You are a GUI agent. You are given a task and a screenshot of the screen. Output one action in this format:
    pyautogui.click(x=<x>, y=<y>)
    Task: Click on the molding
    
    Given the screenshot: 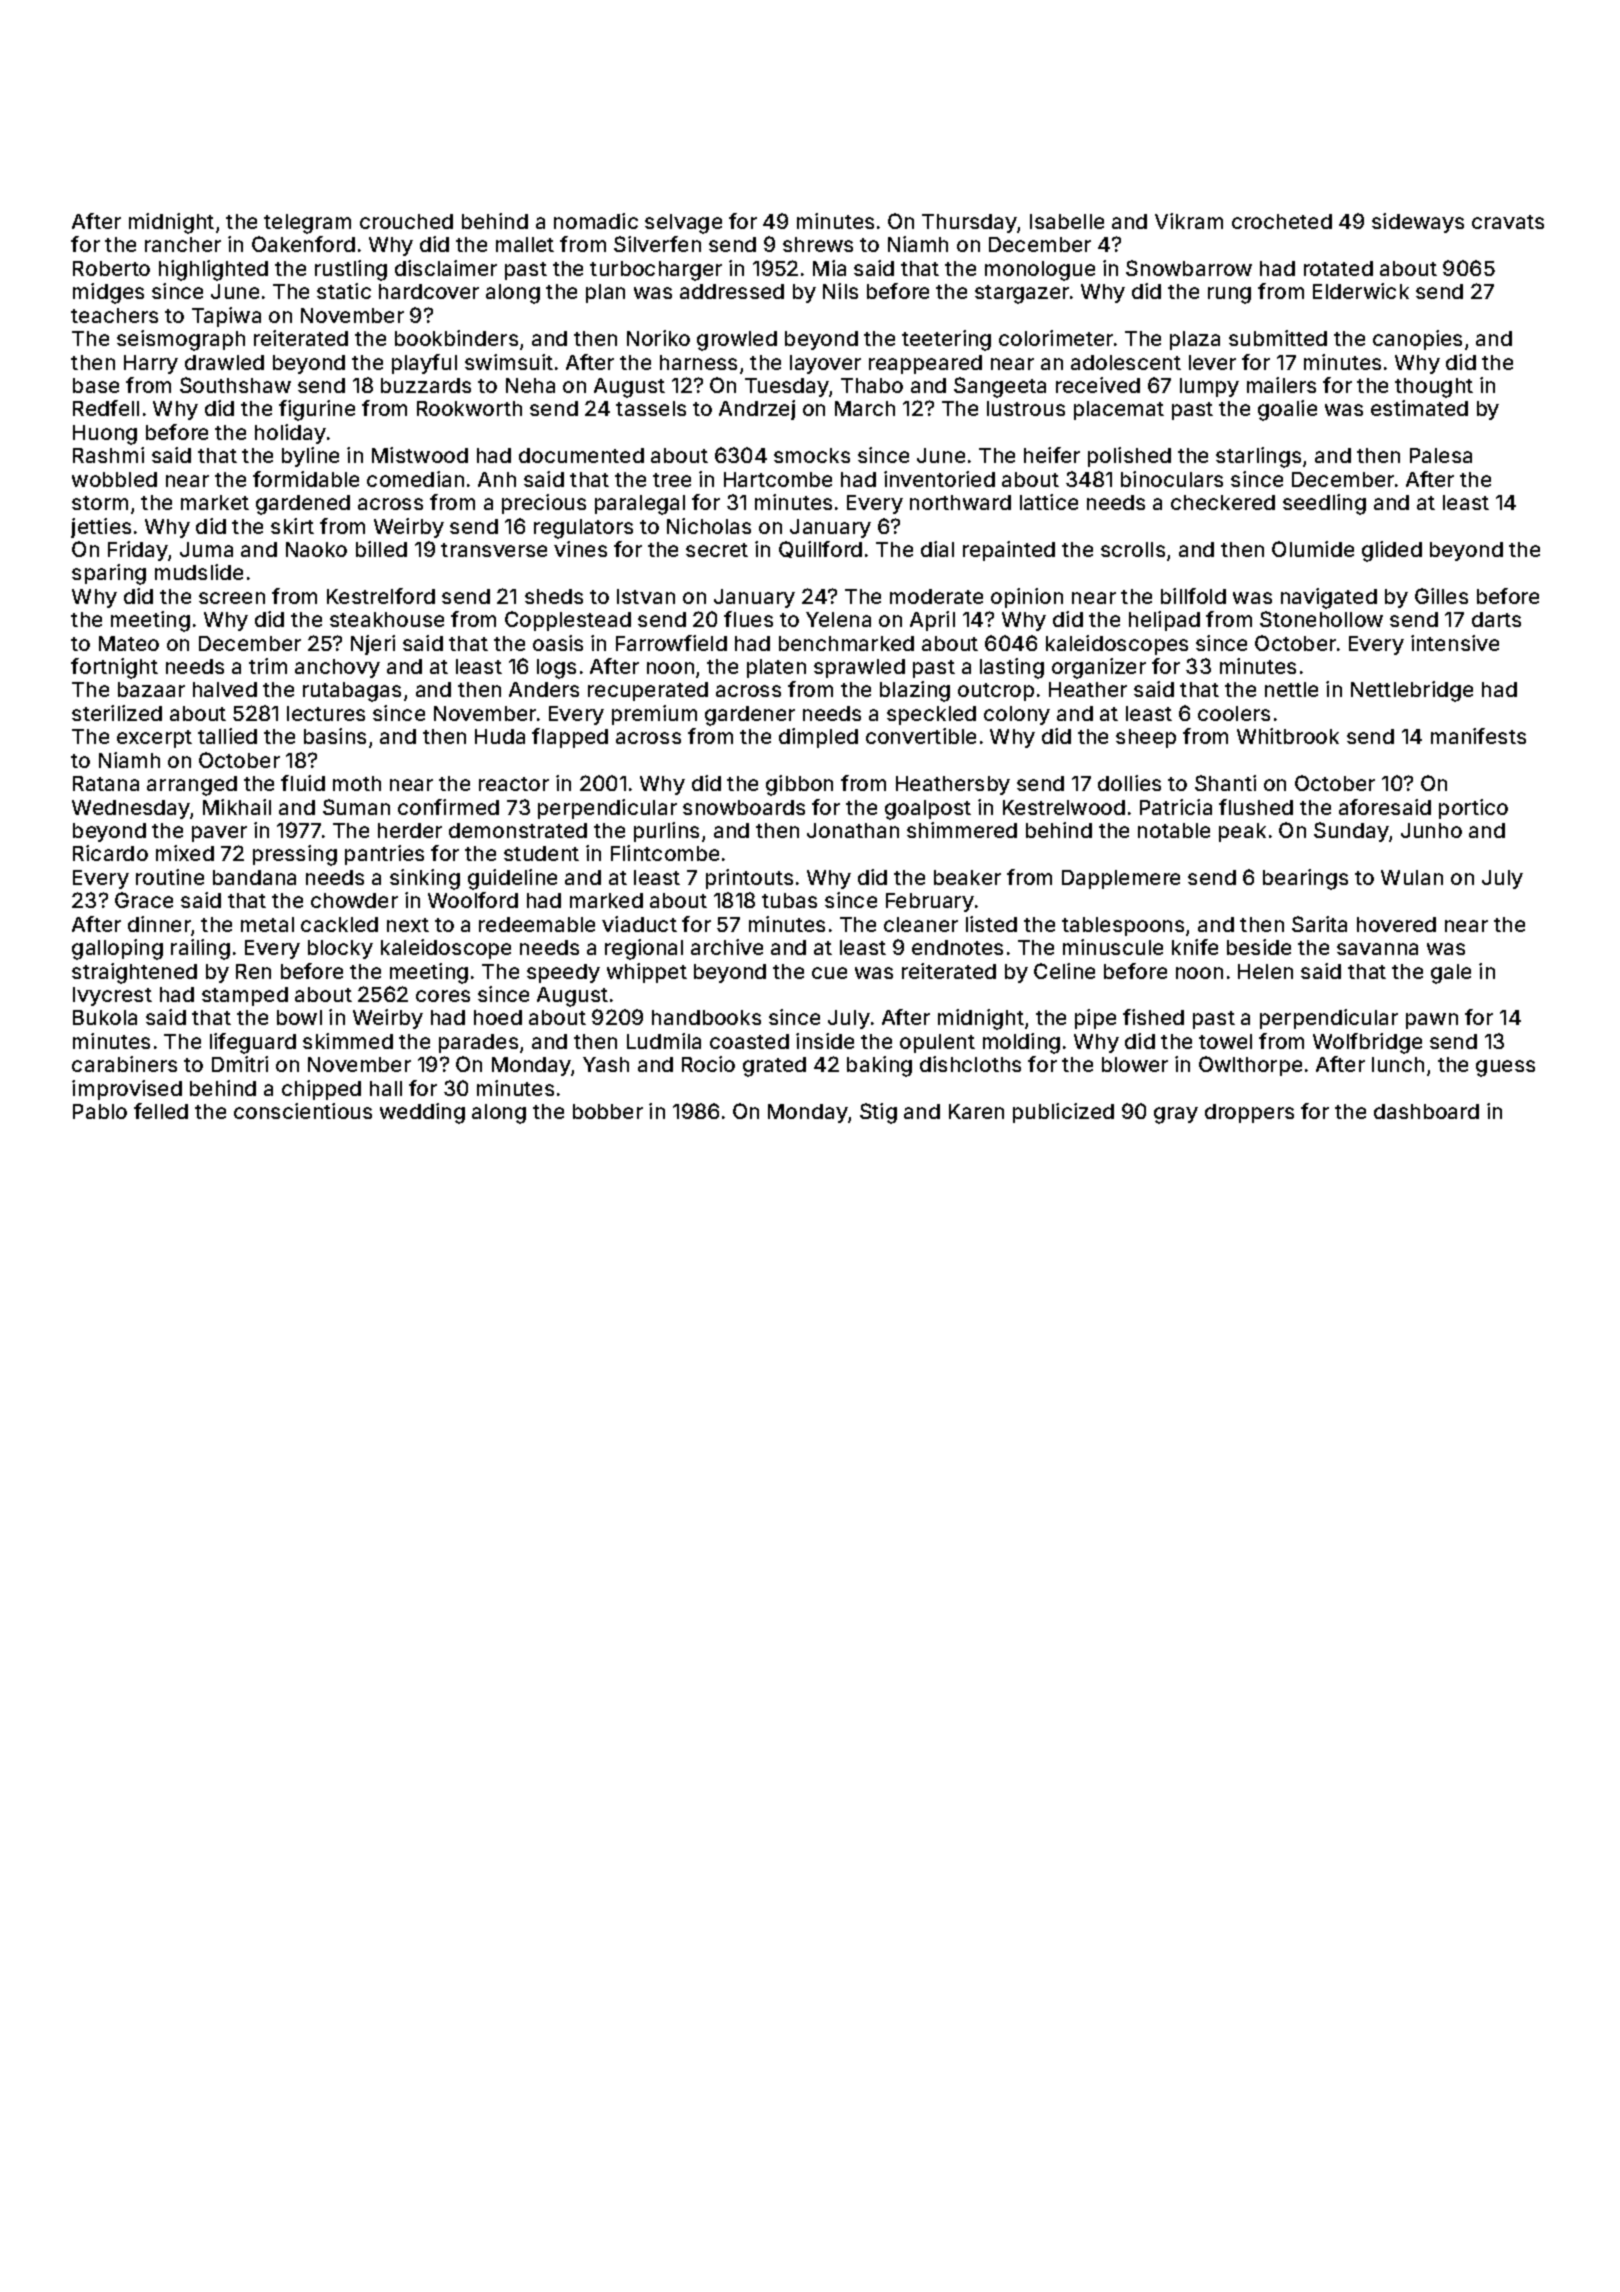 What is the action you would take?
    pyautogui.click(x=1021, y=1043)
